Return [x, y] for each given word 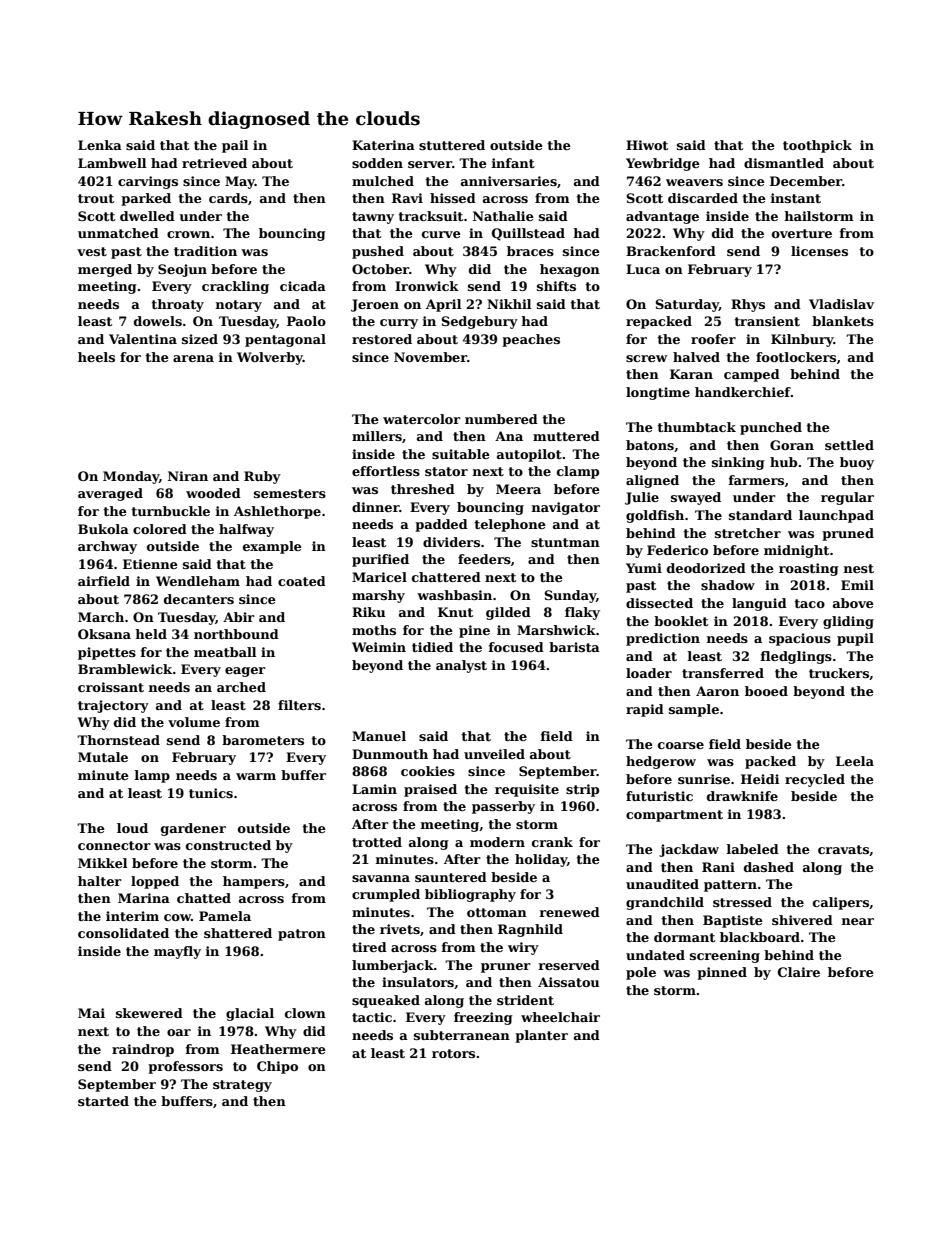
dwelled [147, 216]
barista [574, 647]
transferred [723, 673]
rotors [453, 1053]
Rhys [748, 305]
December [806, 181]
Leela [855, 761]
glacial [250, 1014]
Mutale [103, 757]
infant [513, 163]
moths [374, 630]
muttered [566, 436]
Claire [799, 972]
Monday [131, 477]
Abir [239, 617]
